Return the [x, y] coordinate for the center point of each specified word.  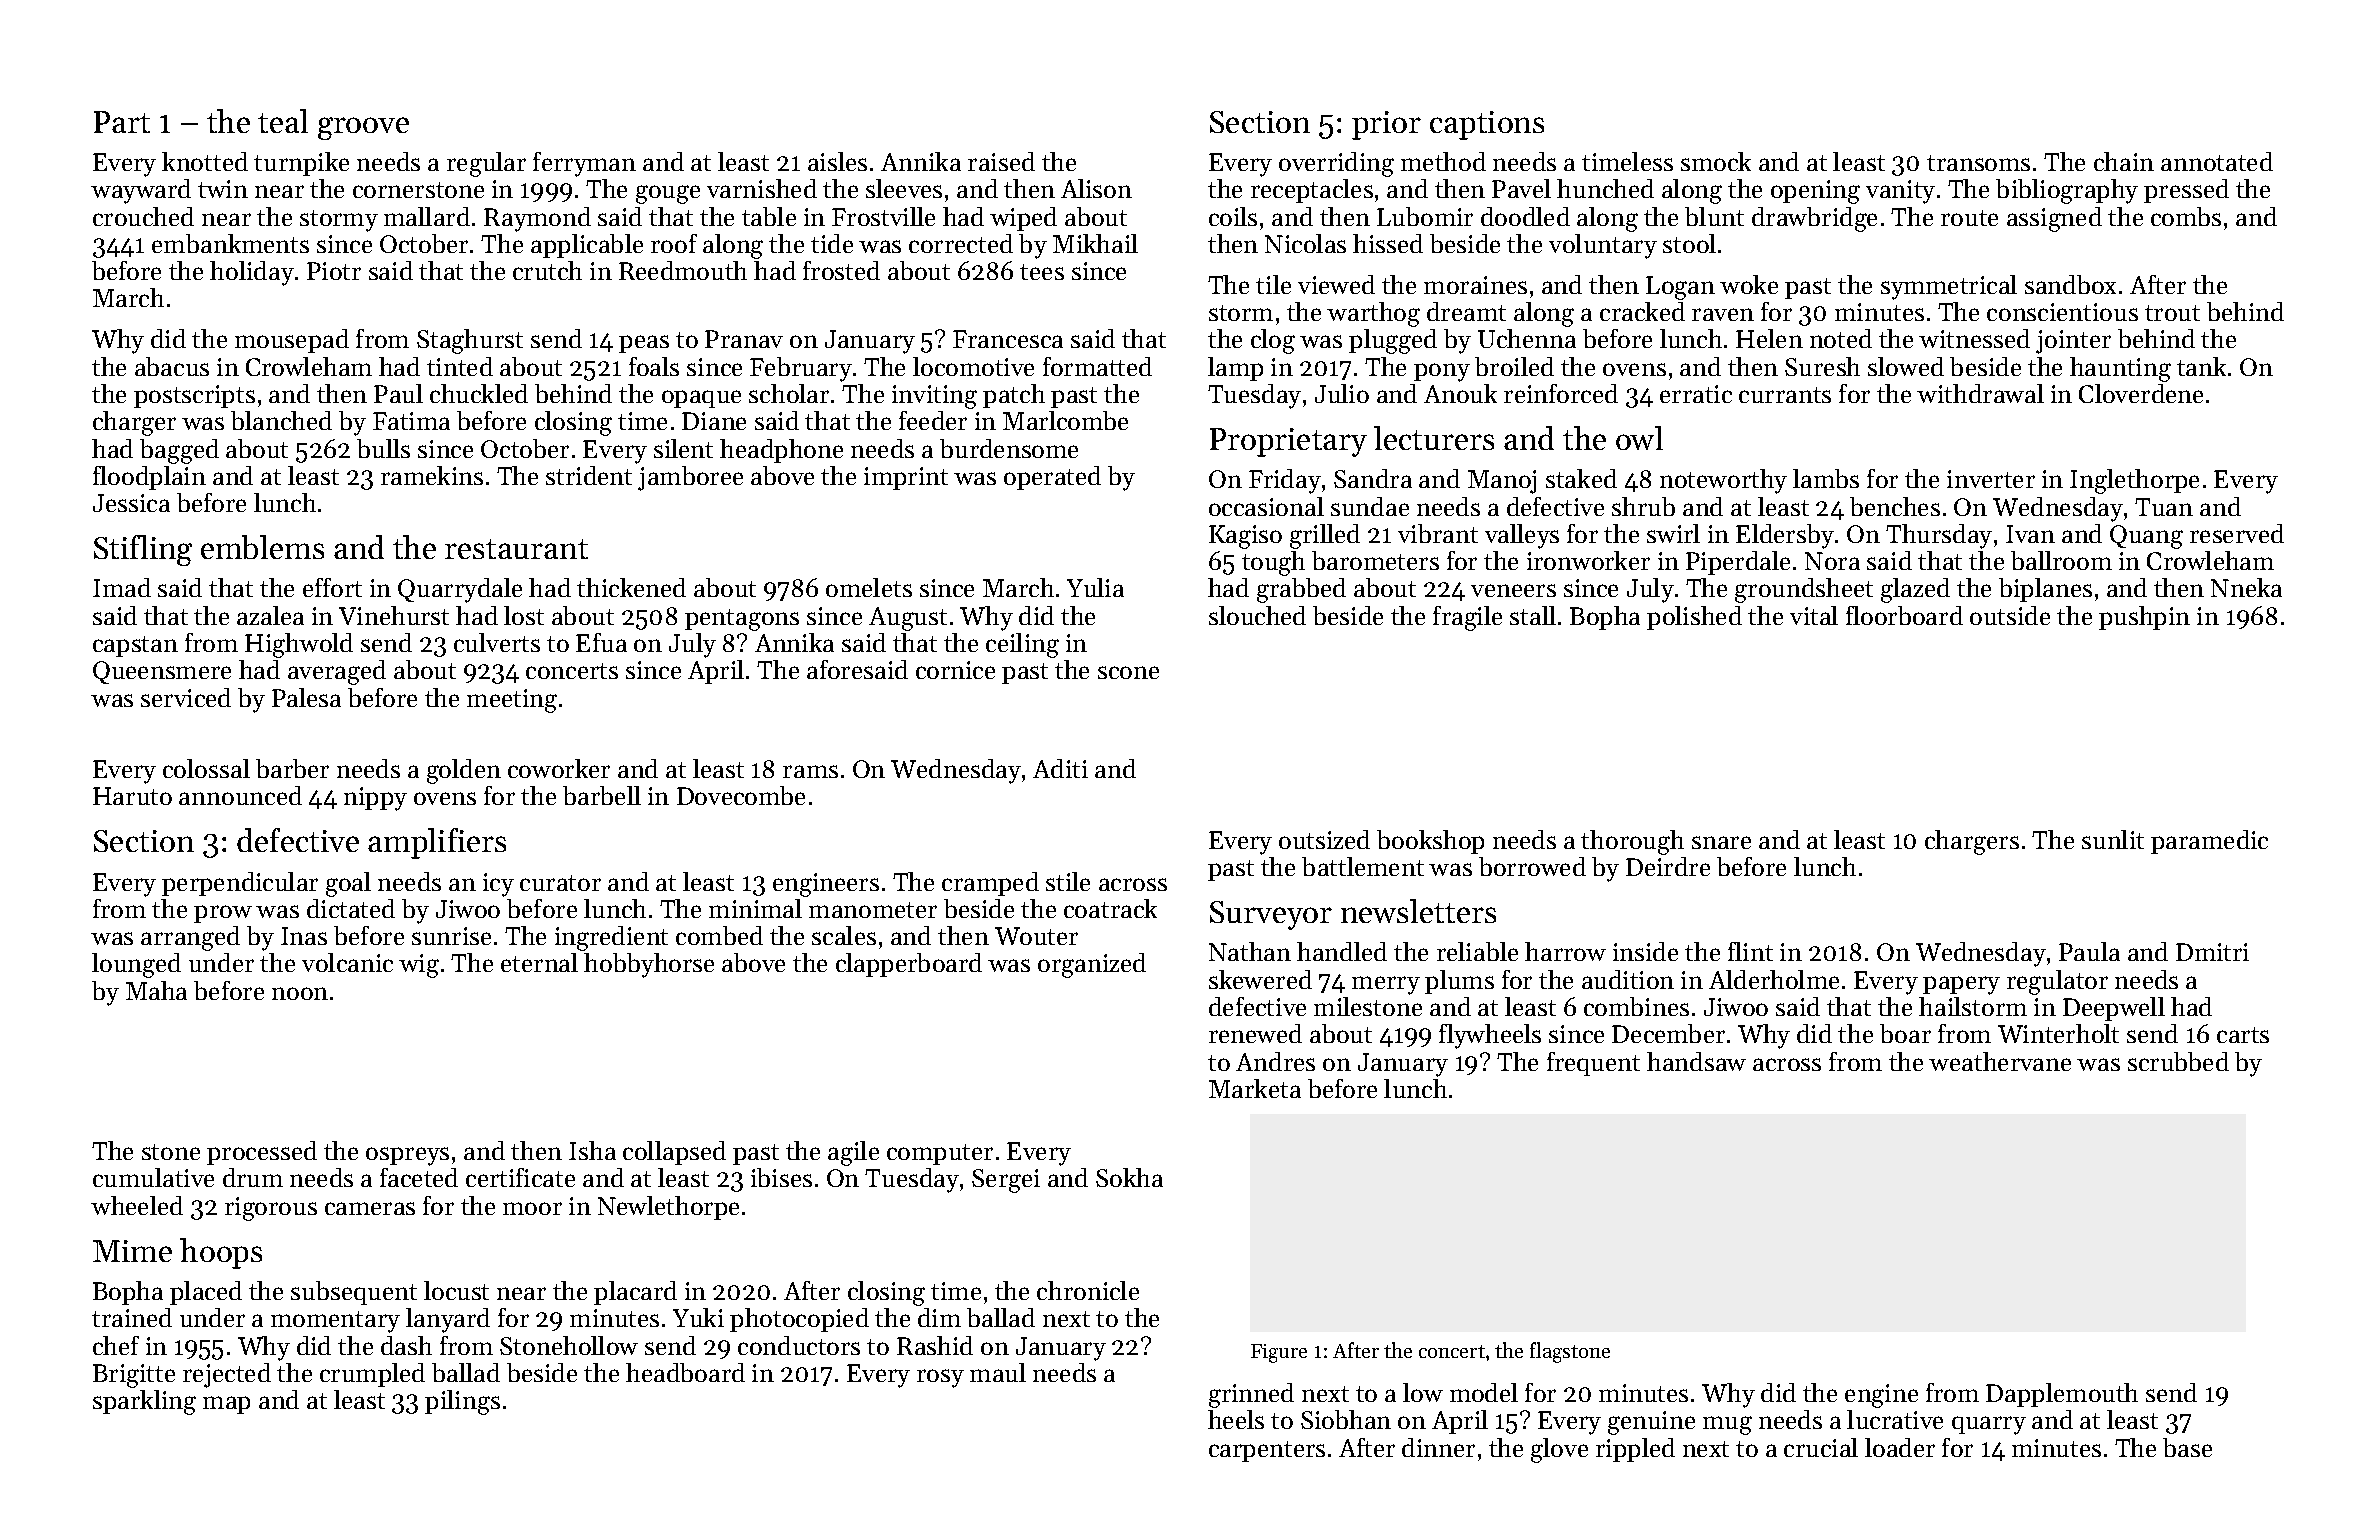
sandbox [2070, 284]
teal [283, 121]
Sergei [1006, 1181]
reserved [2237, 533]
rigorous [271, 1209]
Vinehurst [394, 615]
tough [1273, 563]
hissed [1388, 243]
